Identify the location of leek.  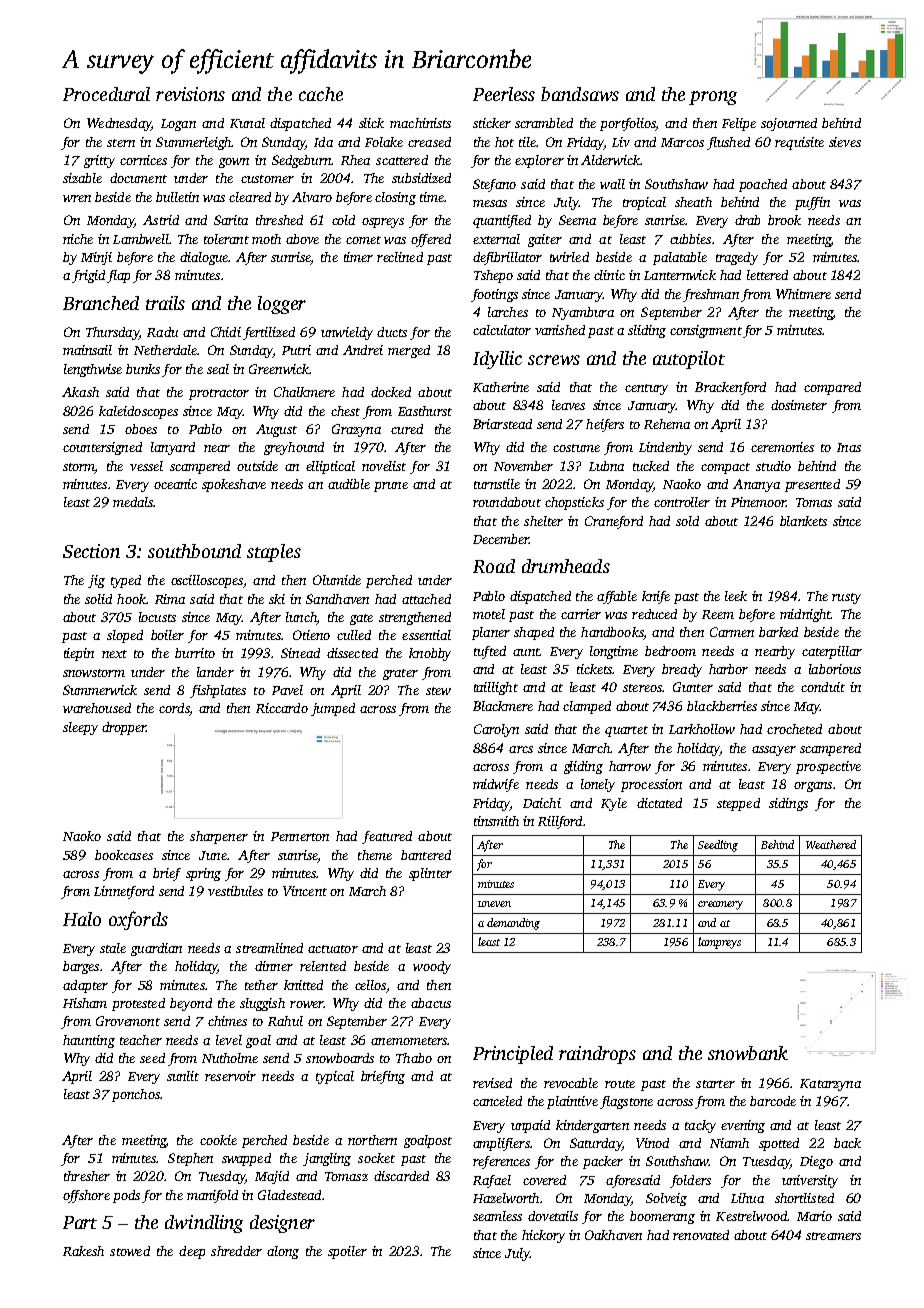
(736, 596).
